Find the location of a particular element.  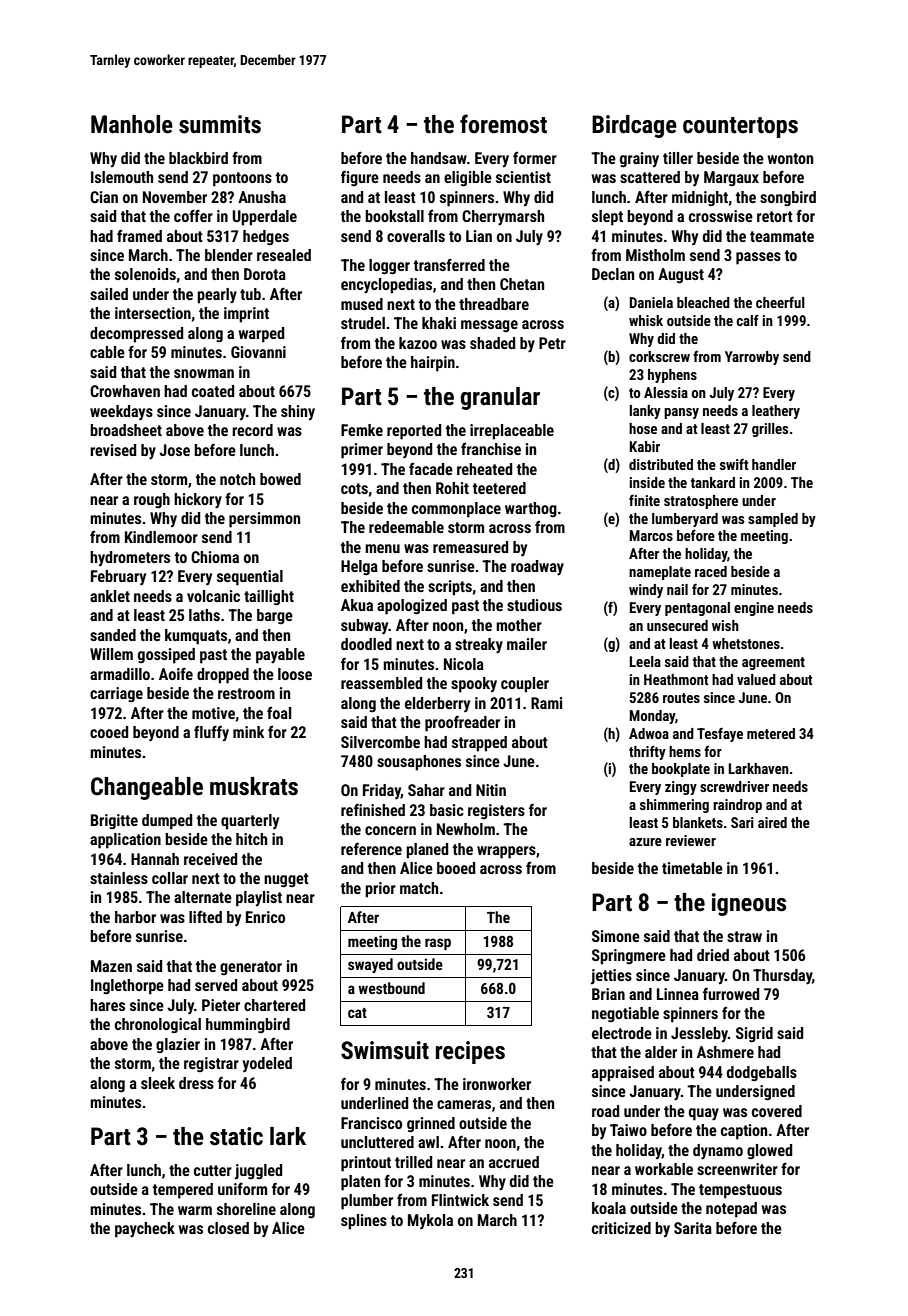

primer is located at coordinates (362, 451).
